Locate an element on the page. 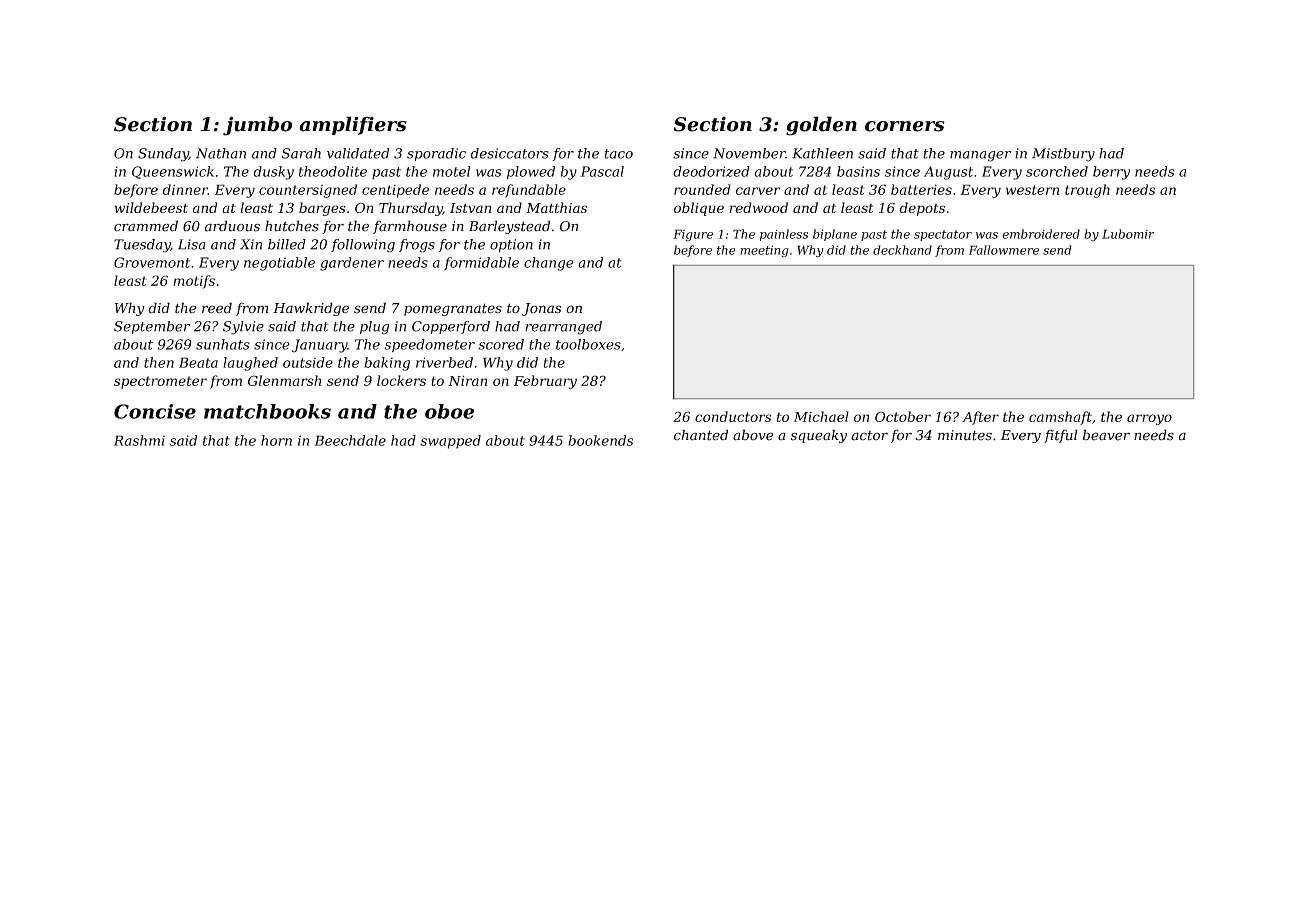 The image size is (1308, 924). Glenmarsh is located at coordinates (284, 380).
